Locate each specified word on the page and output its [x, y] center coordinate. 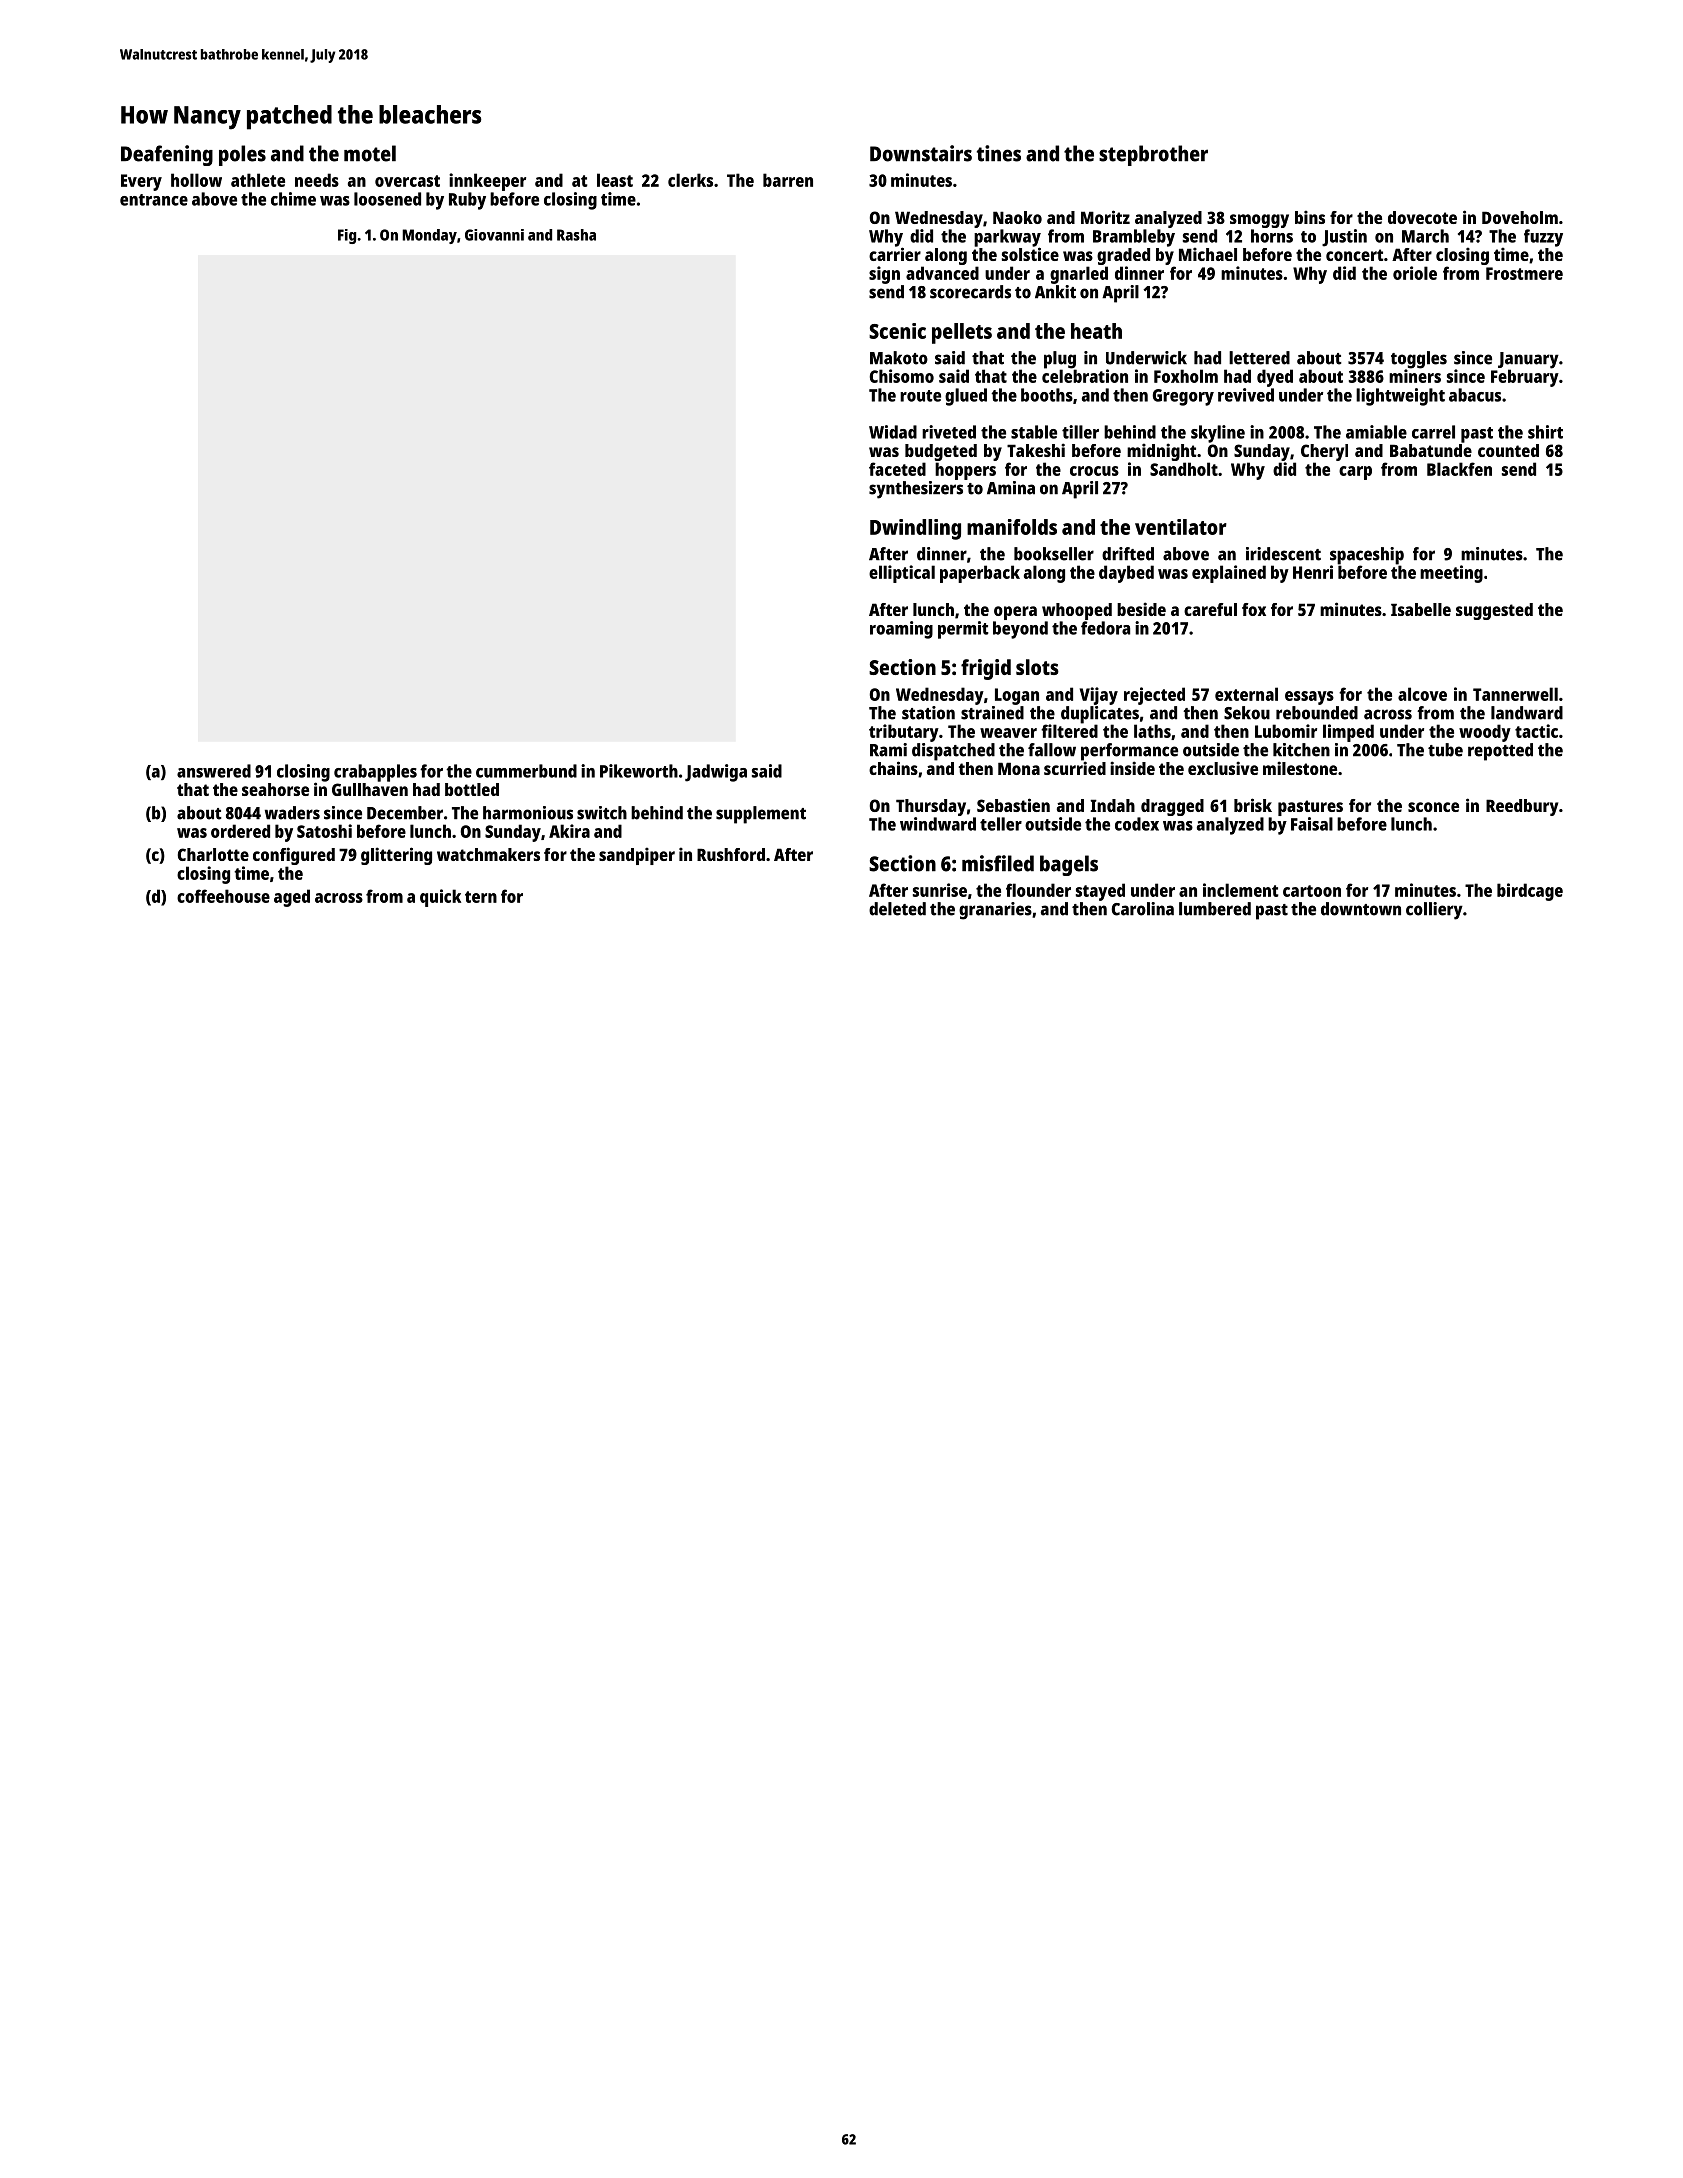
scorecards [970, 292]
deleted [897, 909]
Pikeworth [639, 771]
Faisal [1312, 824]
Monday [429, 236]
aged [292, 898]
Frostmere [1524, 273]
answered [214, 771]
